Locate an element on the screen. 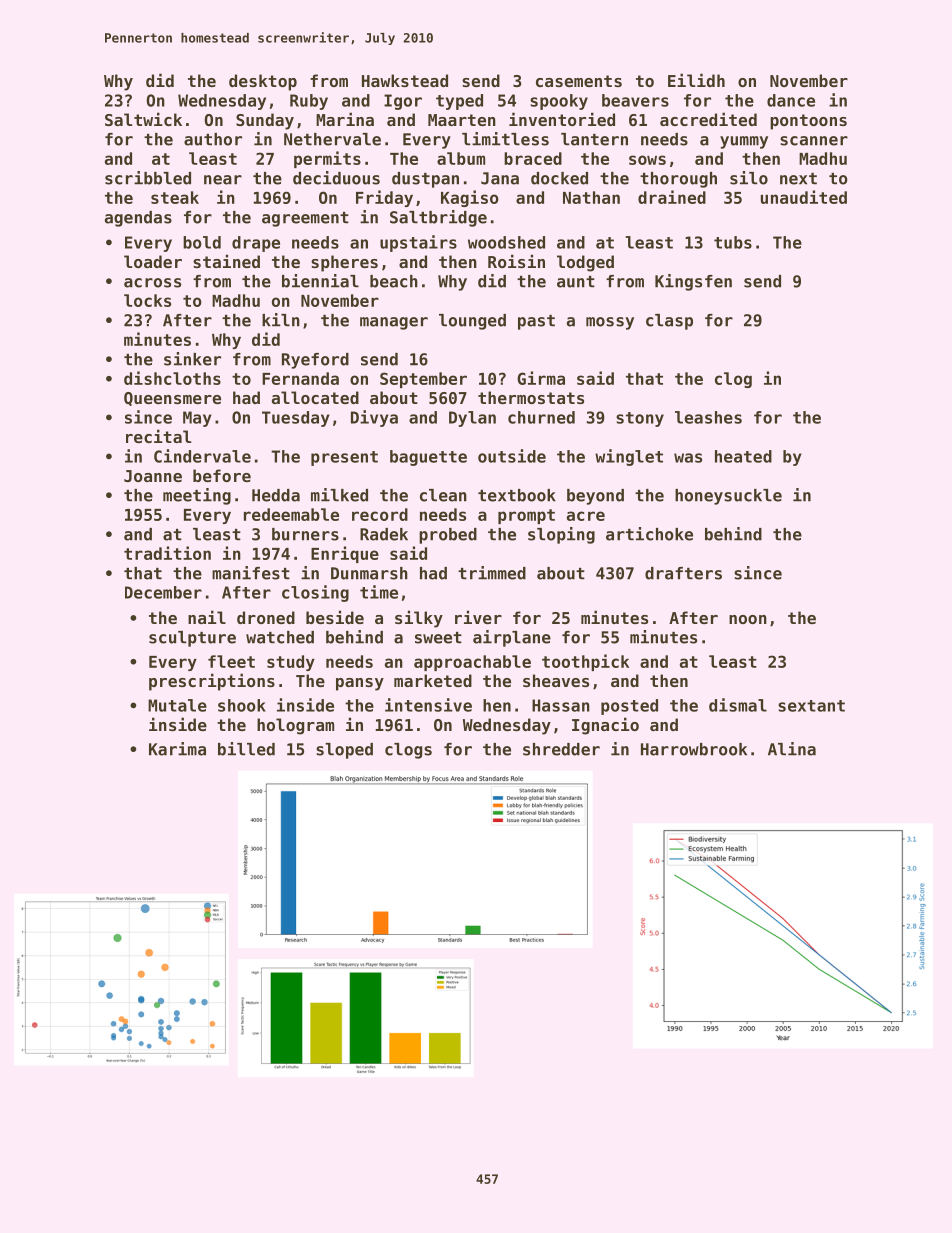 Image resolution: width=952 pixels, height=1233 pixels. dance is located at coordinates (791, 100).
